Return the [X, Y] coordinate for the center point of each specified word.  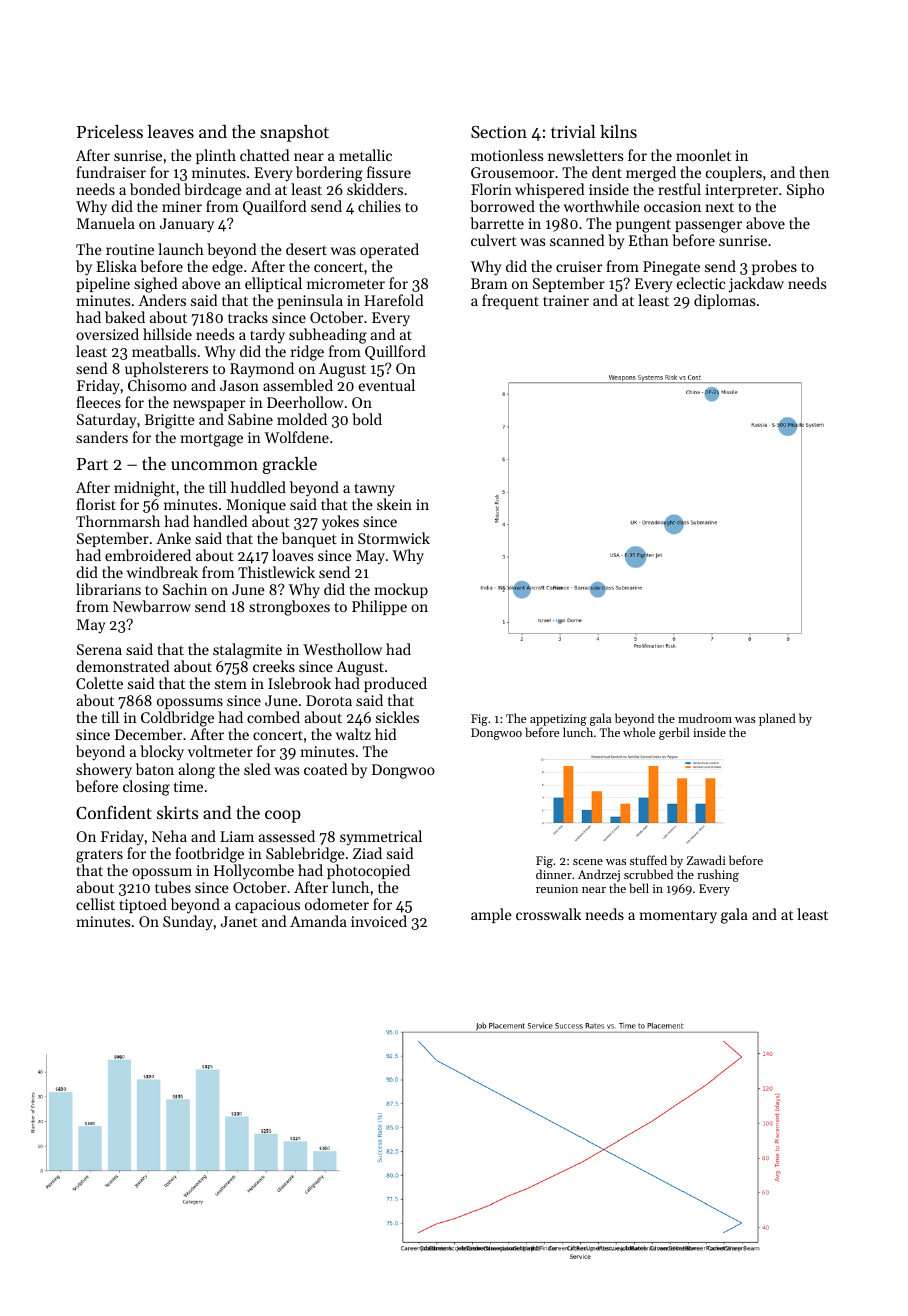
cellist [95, 904]
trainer [566, 300]
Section [499, 131]
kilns [618, 131]
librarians [108, 589]
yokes [340, 523]
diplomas [724, 301]
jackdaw [756, 284]
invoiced [379, 921]
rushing [718, 875]
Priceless [110, 131]
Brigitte [170, 421]
